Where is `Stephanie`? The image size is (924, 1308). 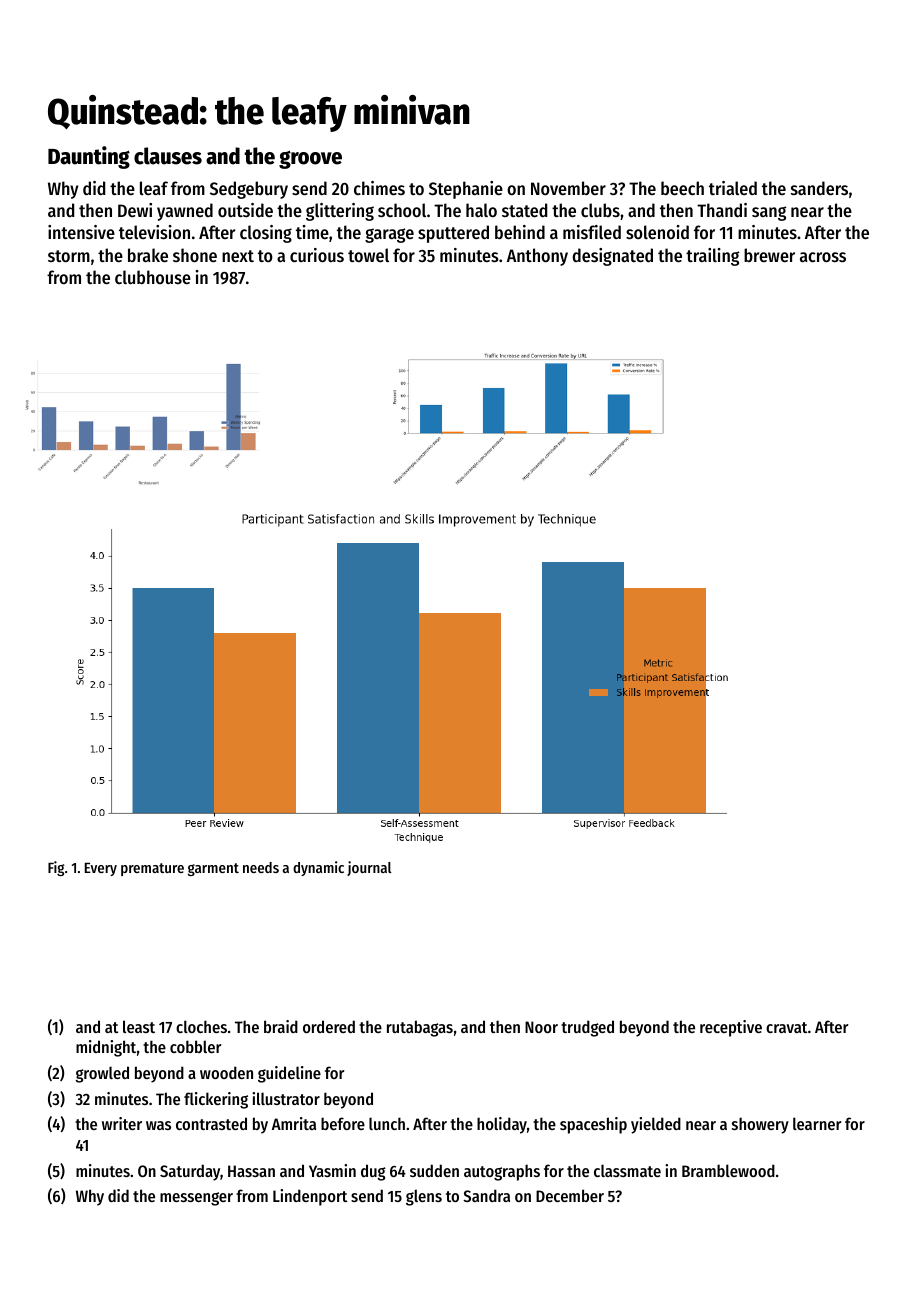 Stephanie is located at coordinates (466, 190).
